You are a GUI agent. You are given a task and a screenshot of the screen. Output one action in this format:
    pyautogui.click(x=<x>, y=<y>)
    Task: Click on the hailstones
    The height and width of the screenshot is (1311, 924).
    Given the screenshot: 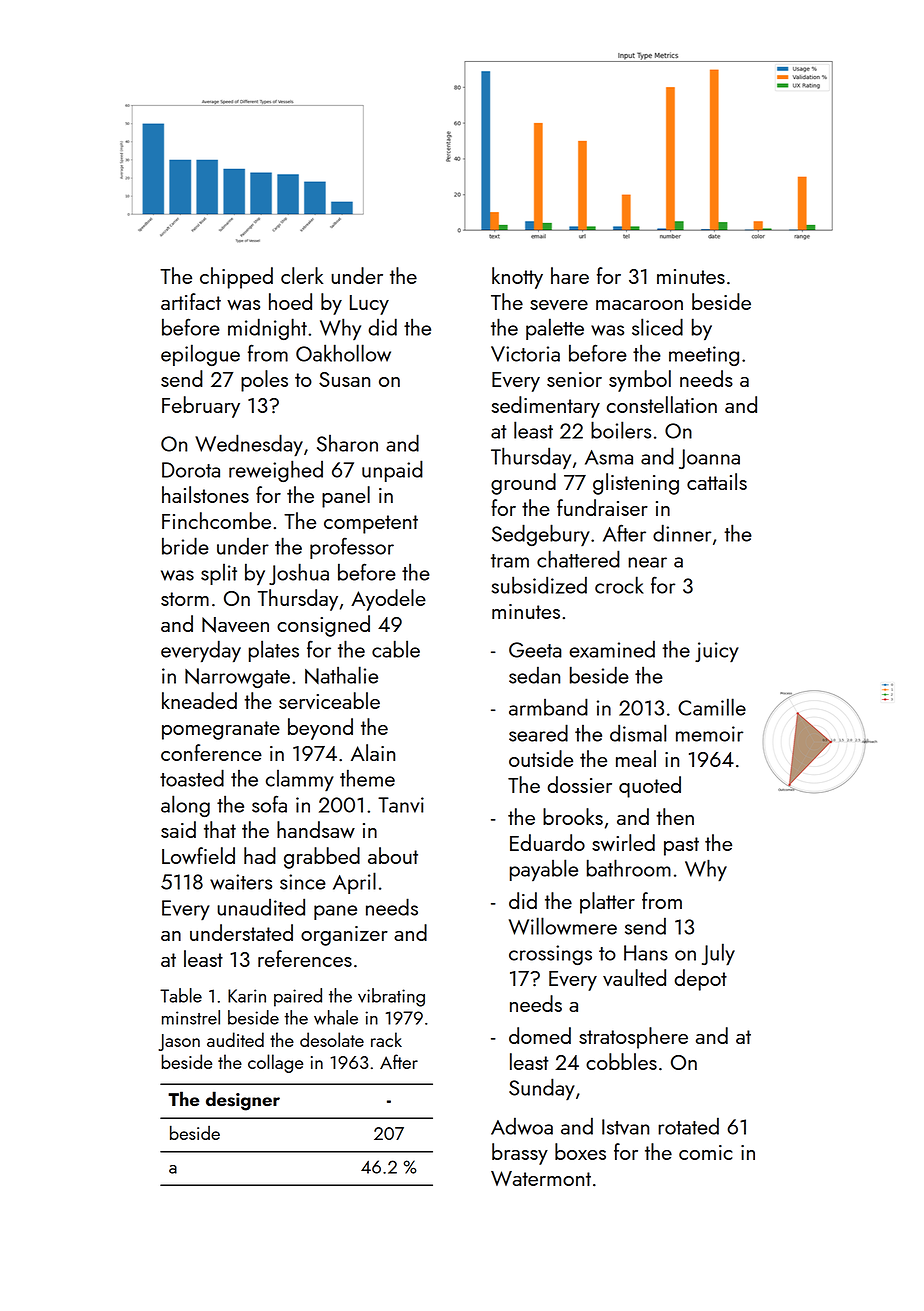 What is the action you would take?
    pyautogui.click(x=205, y=494)
